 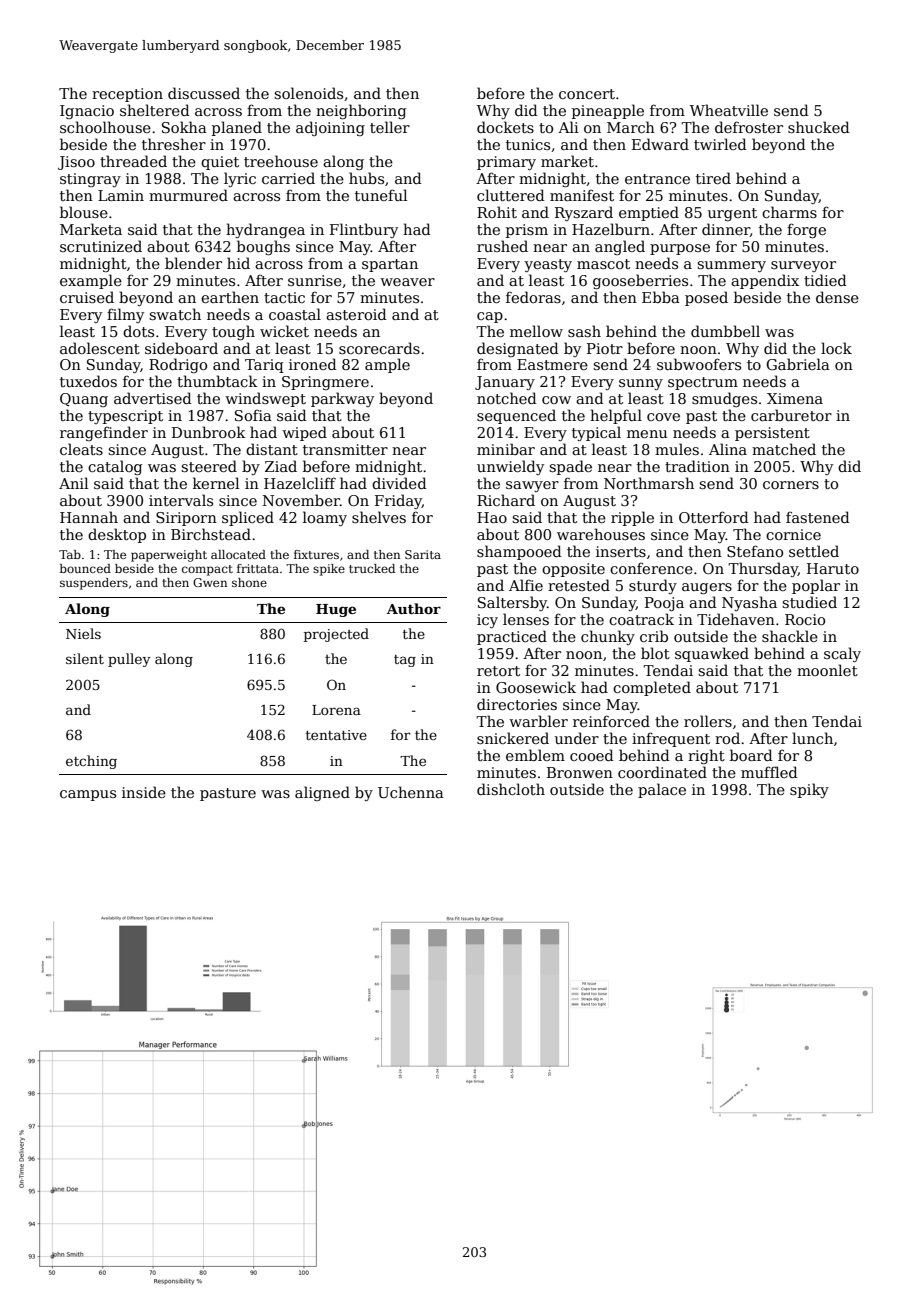 I want to click on spliced, so click(x=248, y=518).
